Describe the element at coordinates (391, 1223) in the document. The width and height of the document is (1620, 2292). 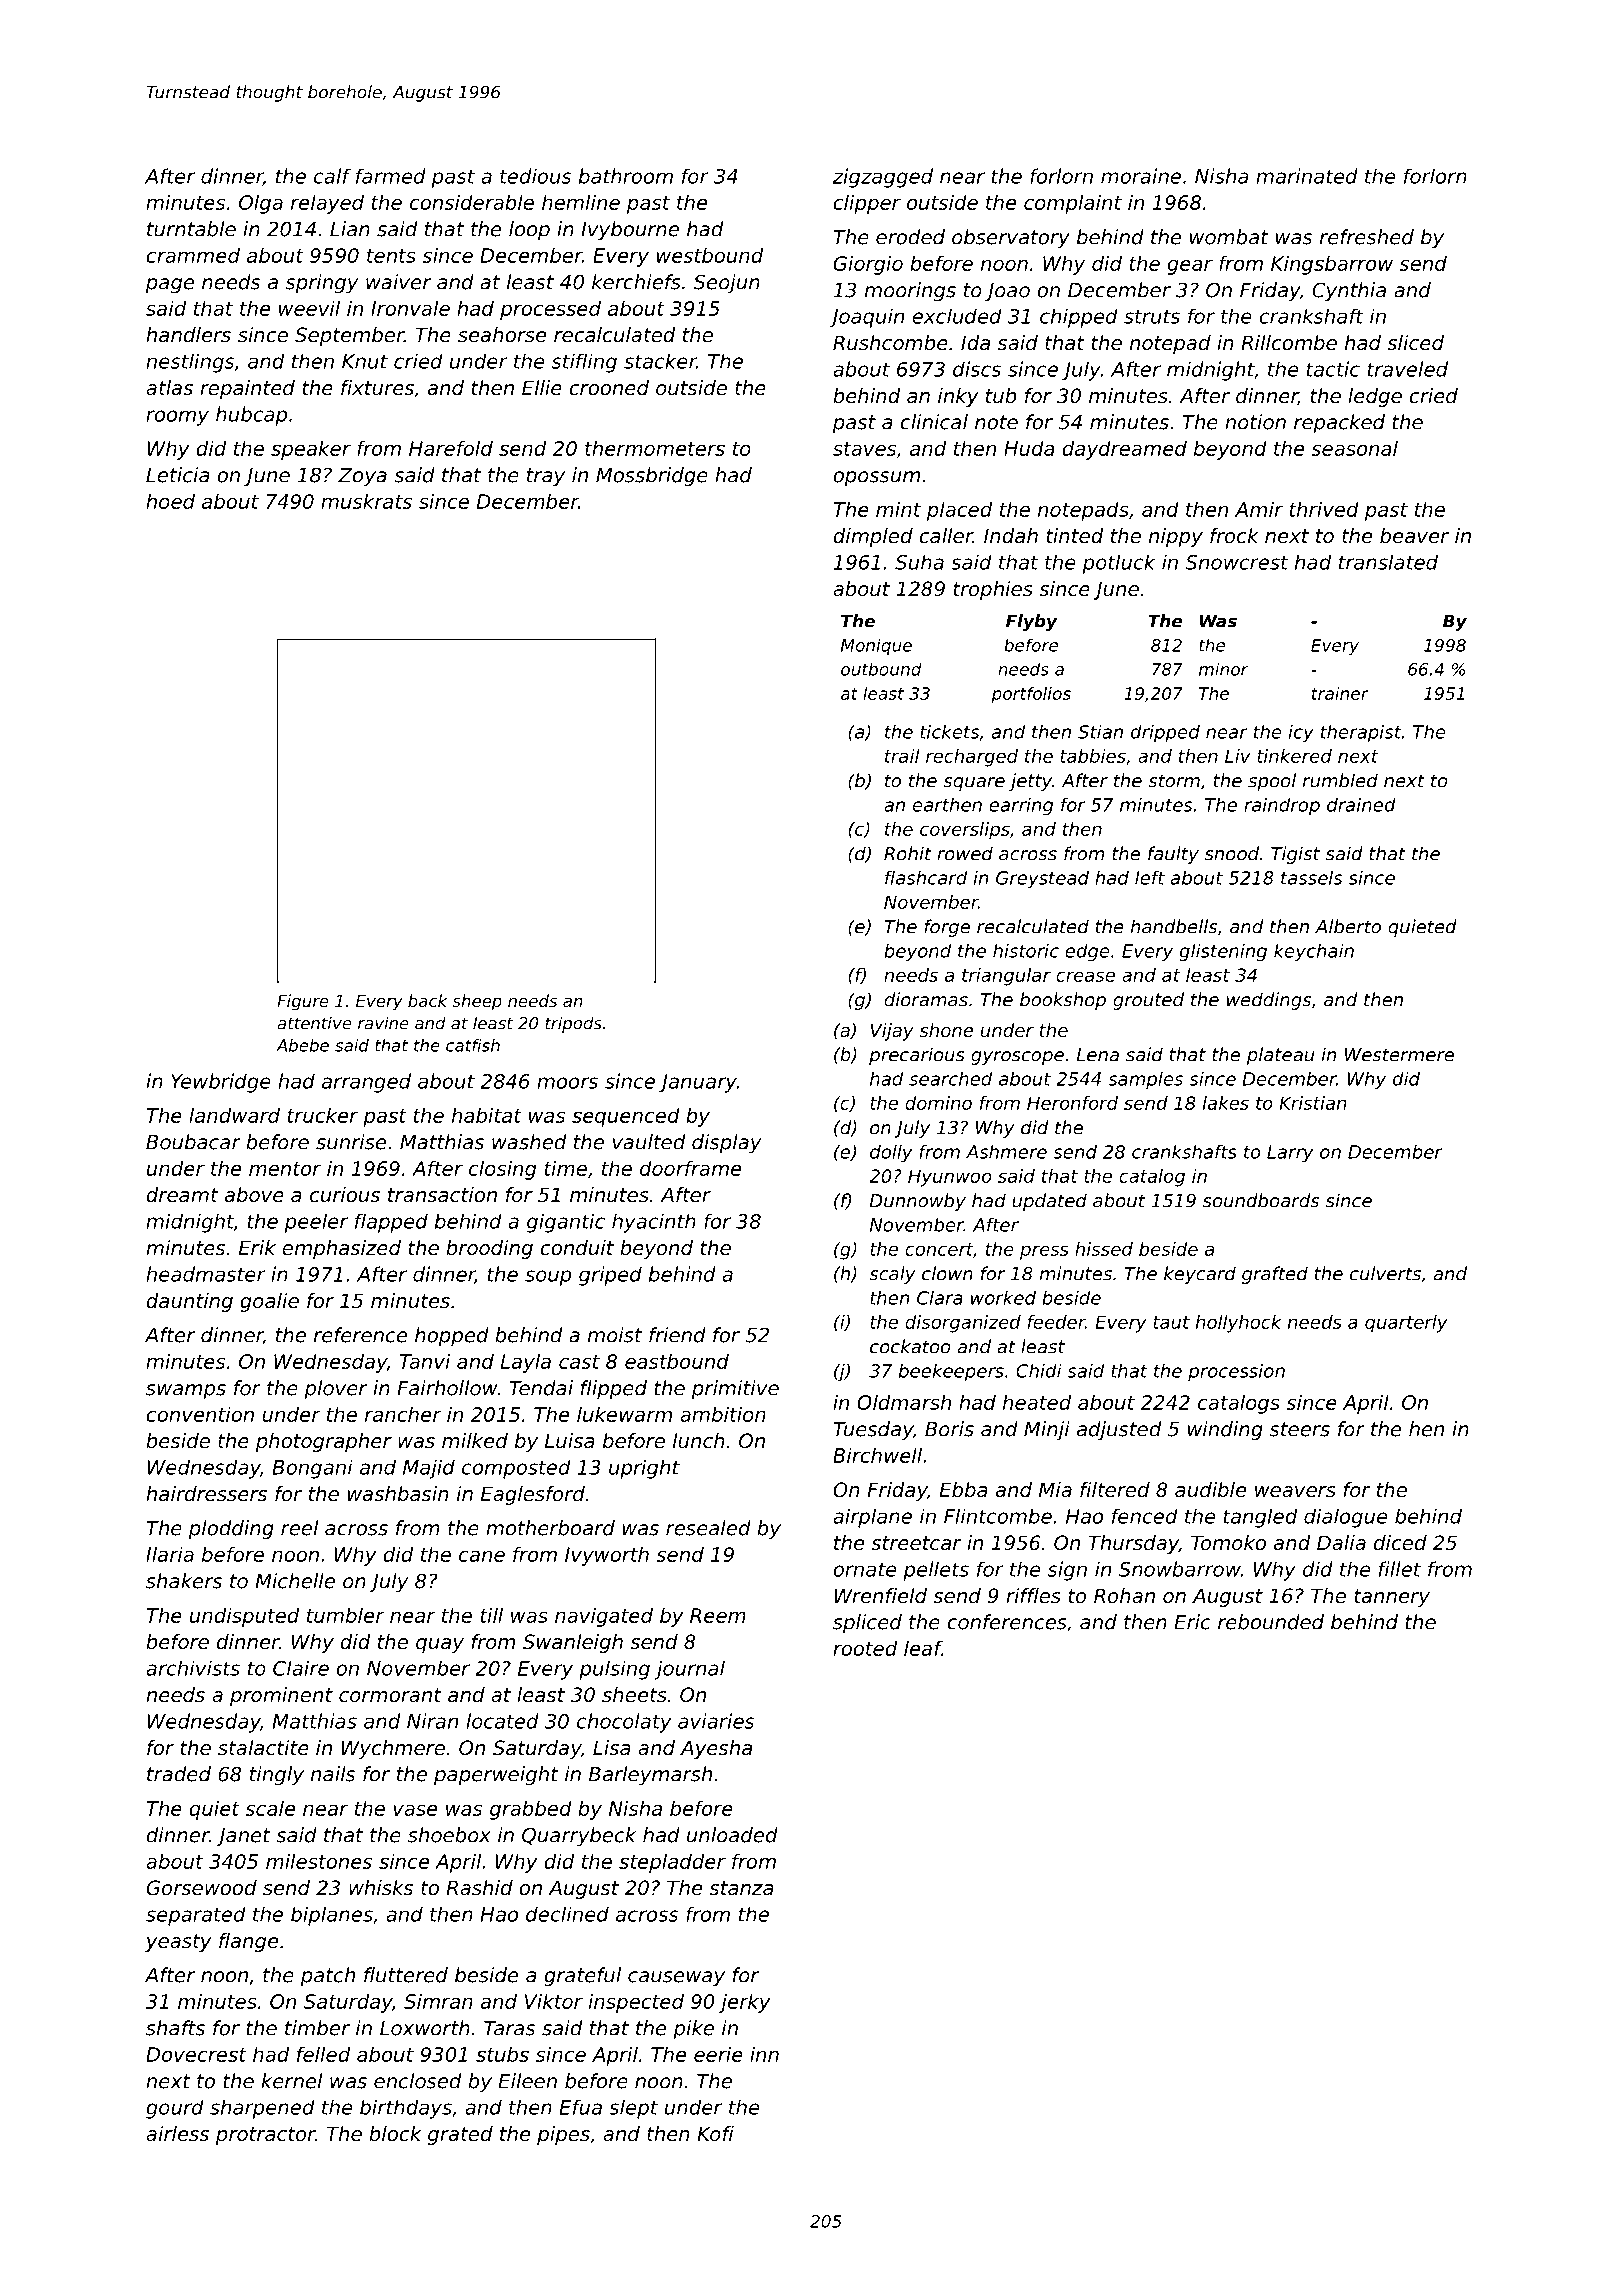
I see `flapped` at that location.
